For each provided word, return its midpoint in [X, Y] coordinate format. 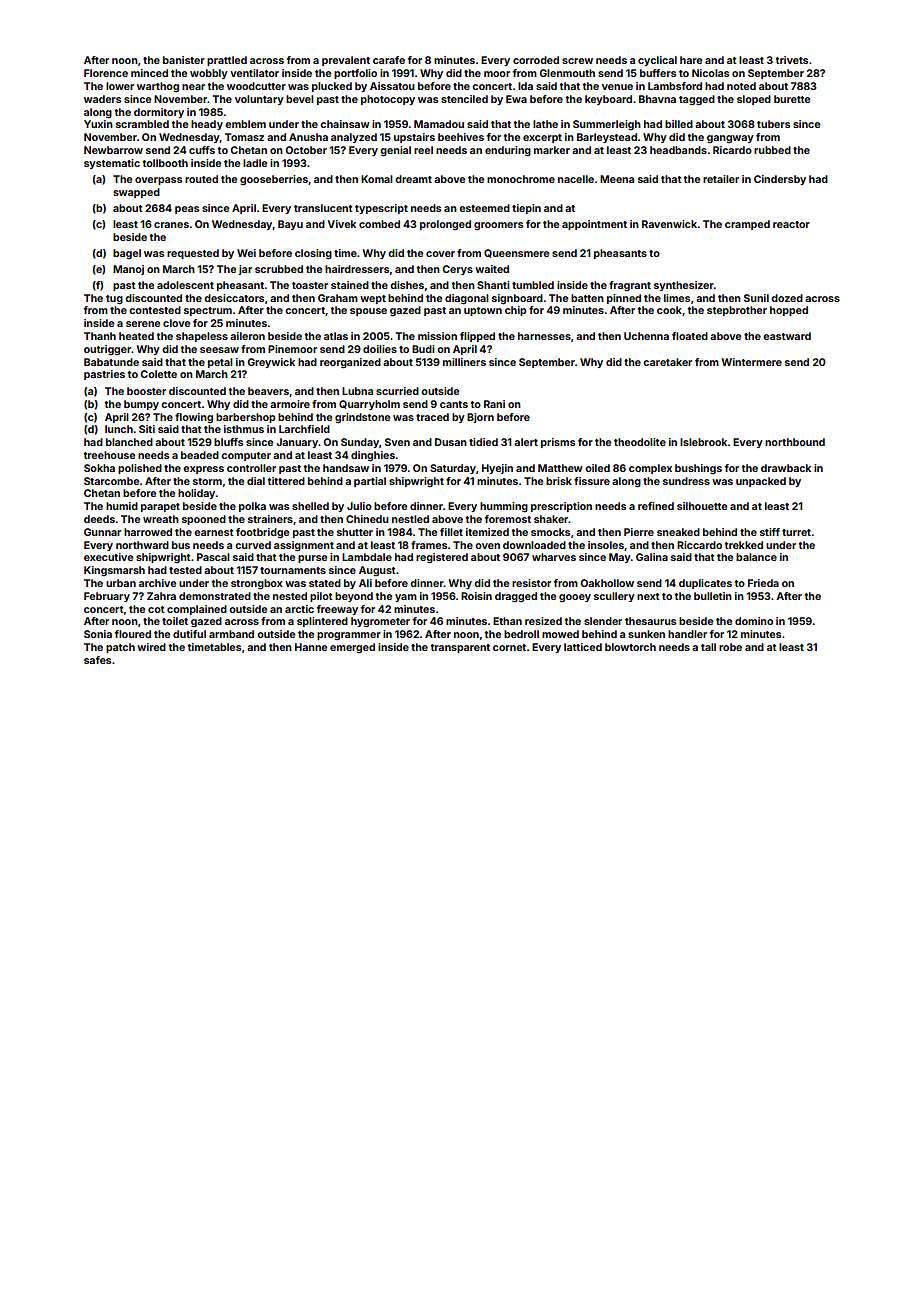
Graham [338, 298]
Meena [617, 179]
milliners [464, 362]
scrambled [142, 124]
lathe [545, 124]
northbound [795, 442]
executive [108, 557]
